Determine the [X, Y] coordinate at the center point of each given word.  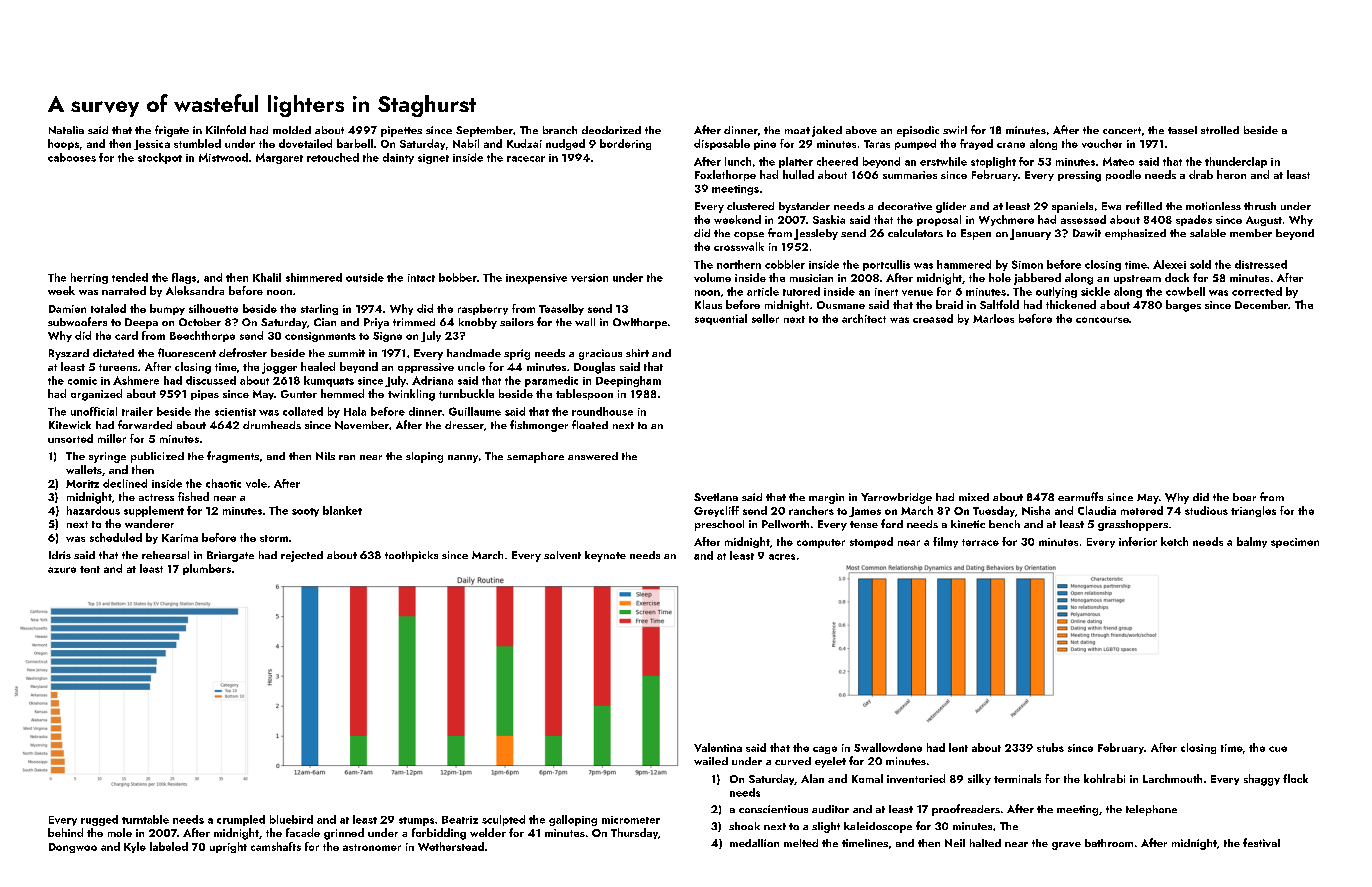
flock [1295, 778]
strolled [1220, 130]
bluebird [291, 819]
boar [1244, 497]
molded [292, 130]
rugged [99, 820]
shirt [637, 353]
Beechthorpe [202, 336]
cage [825, 750]
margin [826, 498]
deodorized [611, 130]
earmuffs [1080, 496]
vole [256, 483]
